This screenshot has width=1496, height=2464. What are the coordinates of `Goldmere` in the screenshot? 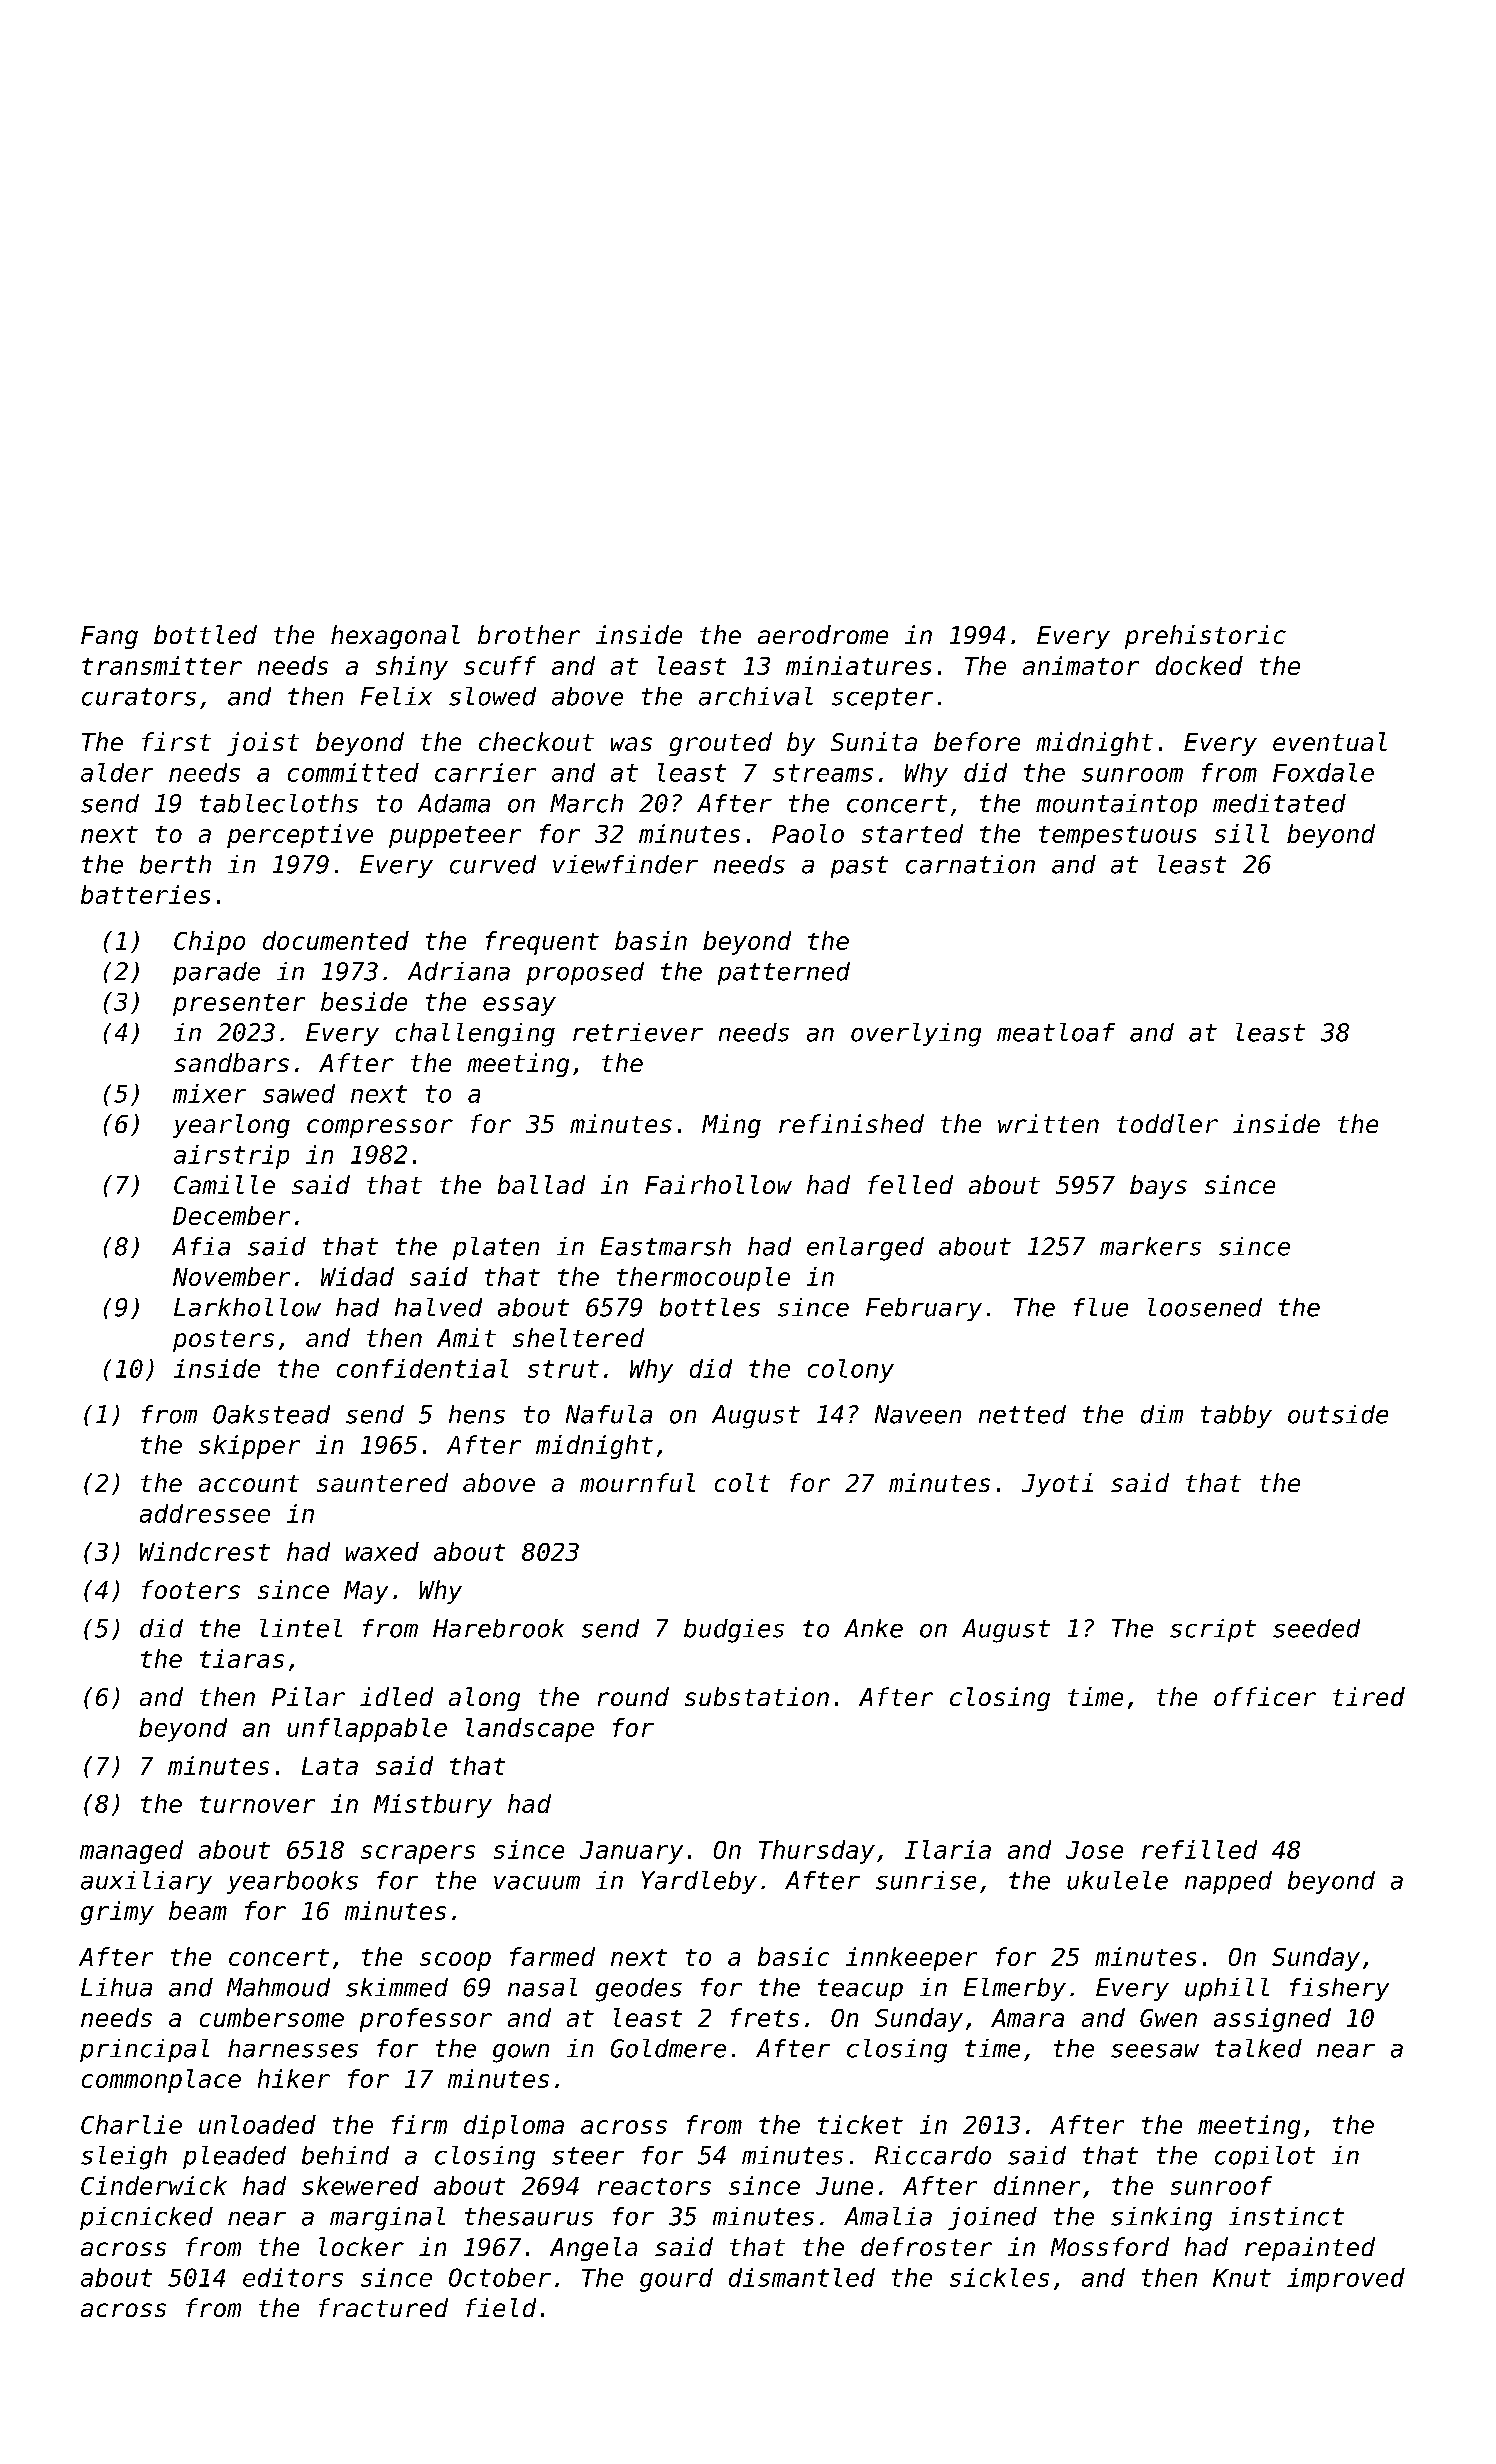 It's located at (668, 2048).
